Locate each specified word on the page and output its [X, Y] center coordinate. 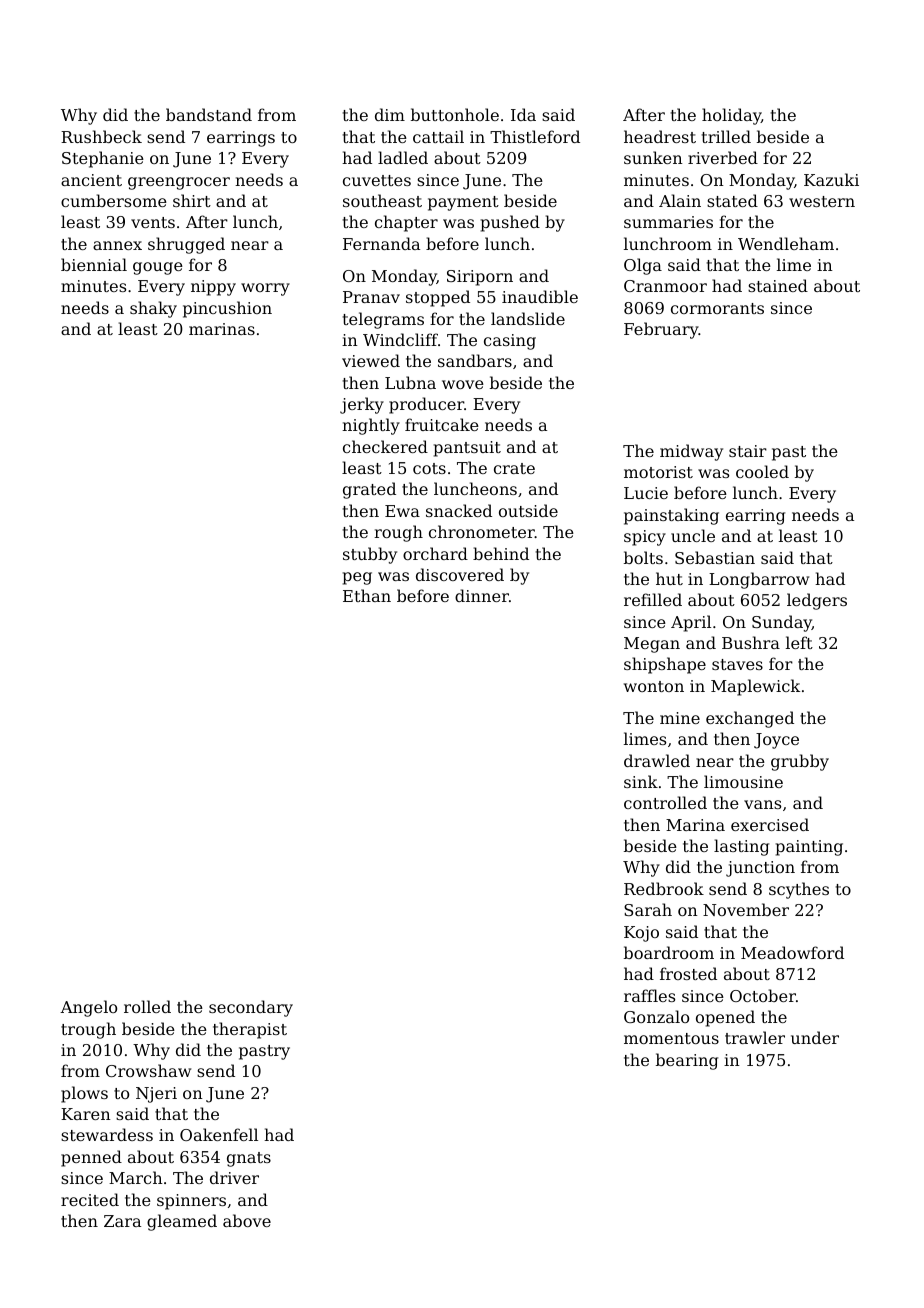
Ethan [367, 595]
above [247, 1220]
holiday [731, 116]
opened [725, 1018]
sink [641, 781]
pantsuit [467, 449]
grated [369, 490]
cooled [762, 471]
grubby [800, 762]
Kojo [641, 934]
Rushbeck [101, 136]
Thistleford [535, 136]
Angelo [88, 1008]
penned [91, 1158]
